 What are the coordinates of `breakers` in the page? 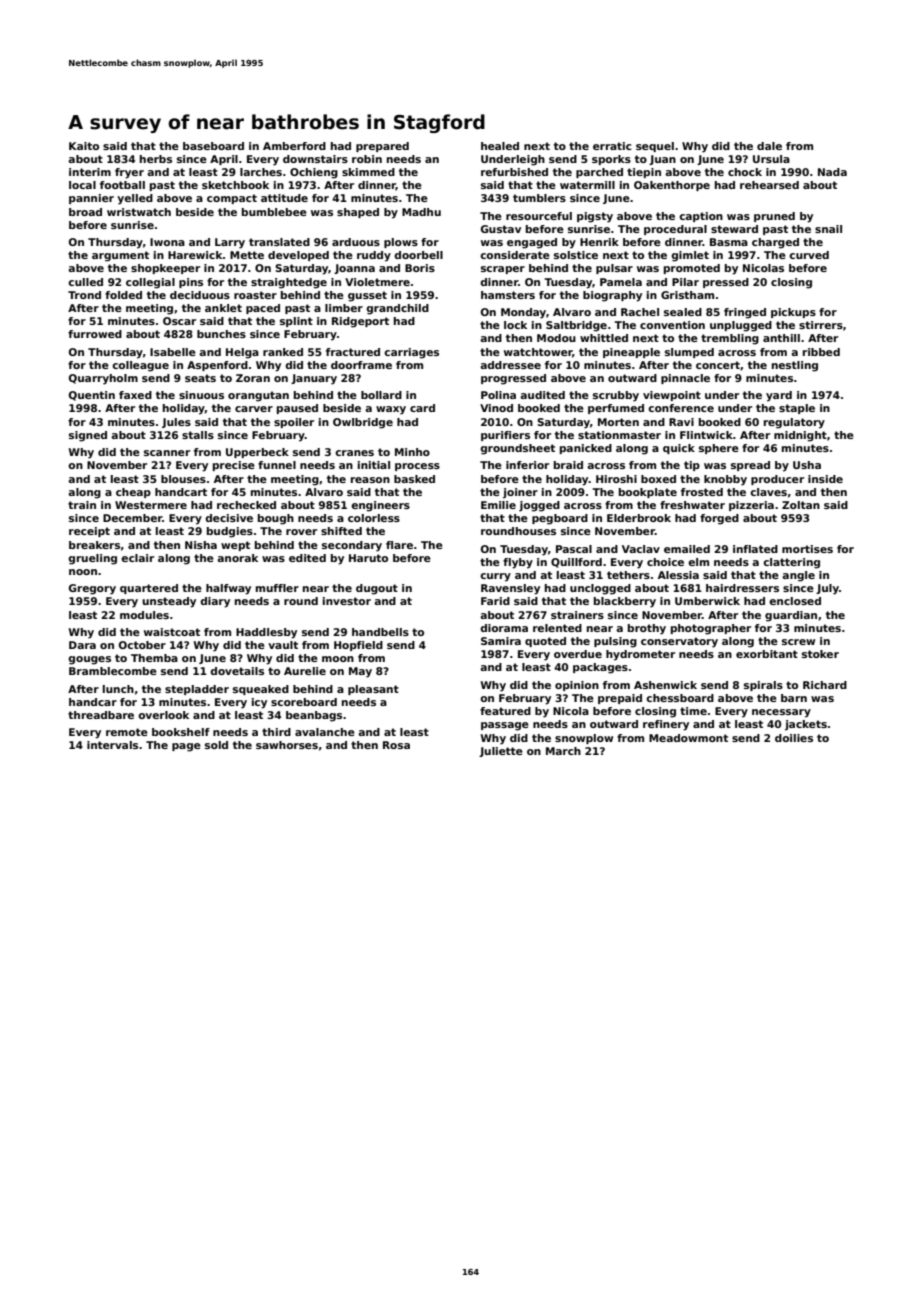 It's located at (94, 545).
